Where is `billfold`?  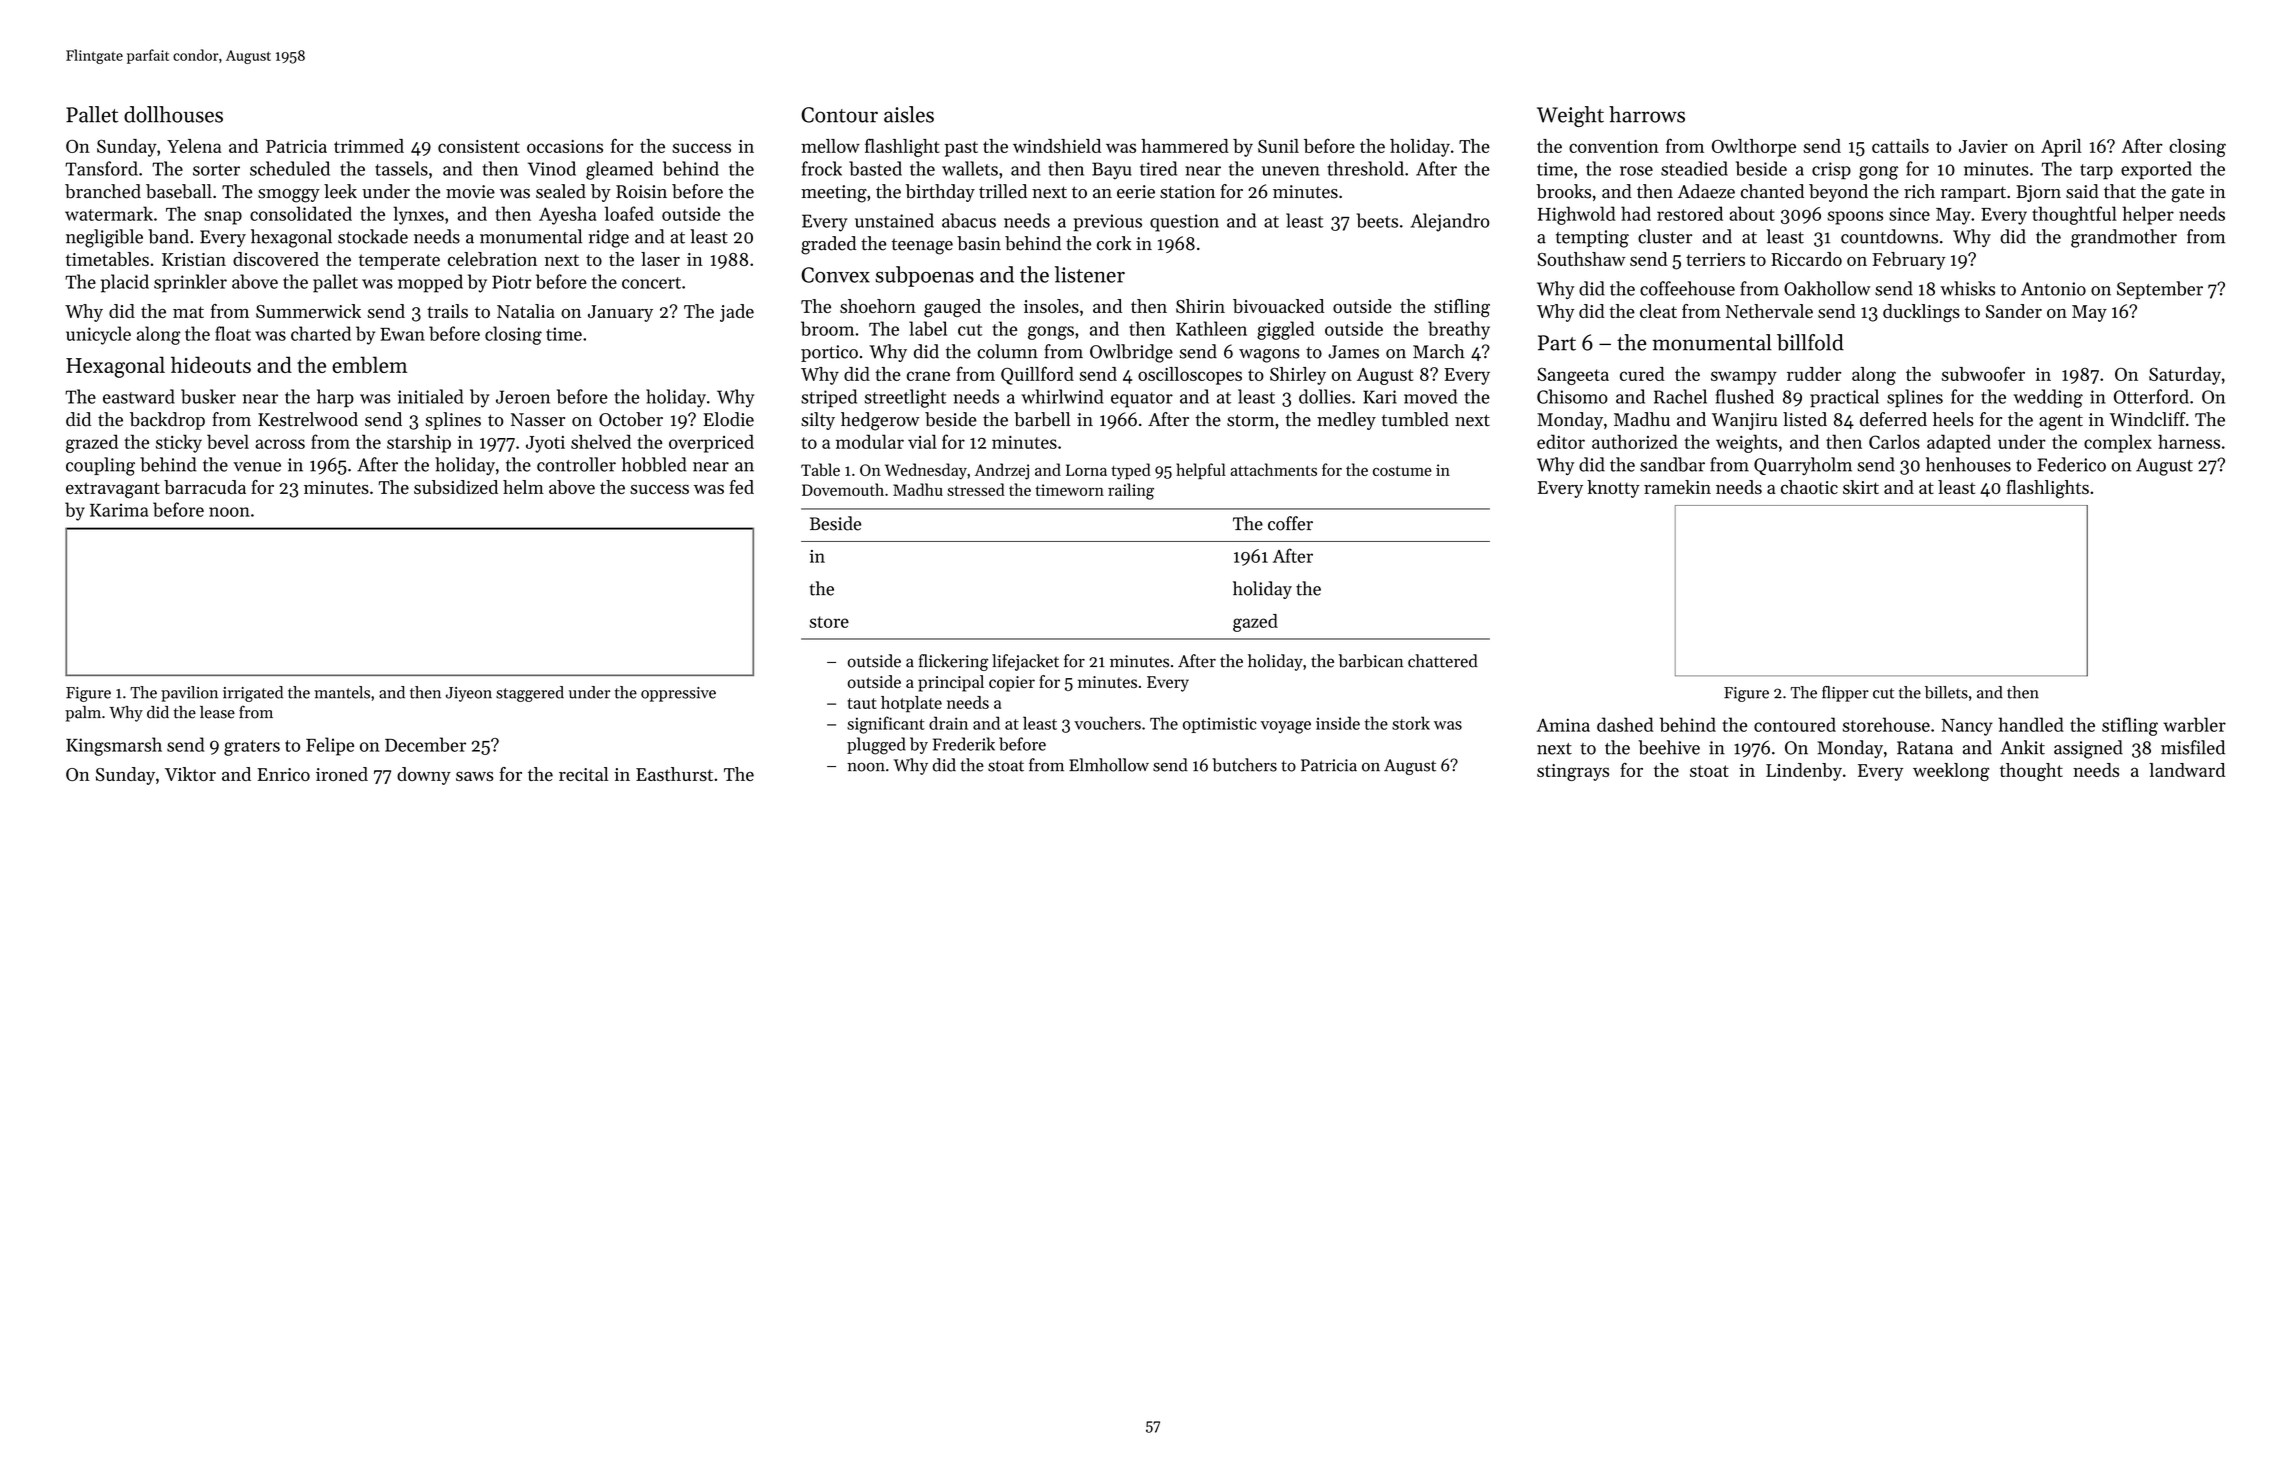 billfold is located at coordinates (1810, 342).
